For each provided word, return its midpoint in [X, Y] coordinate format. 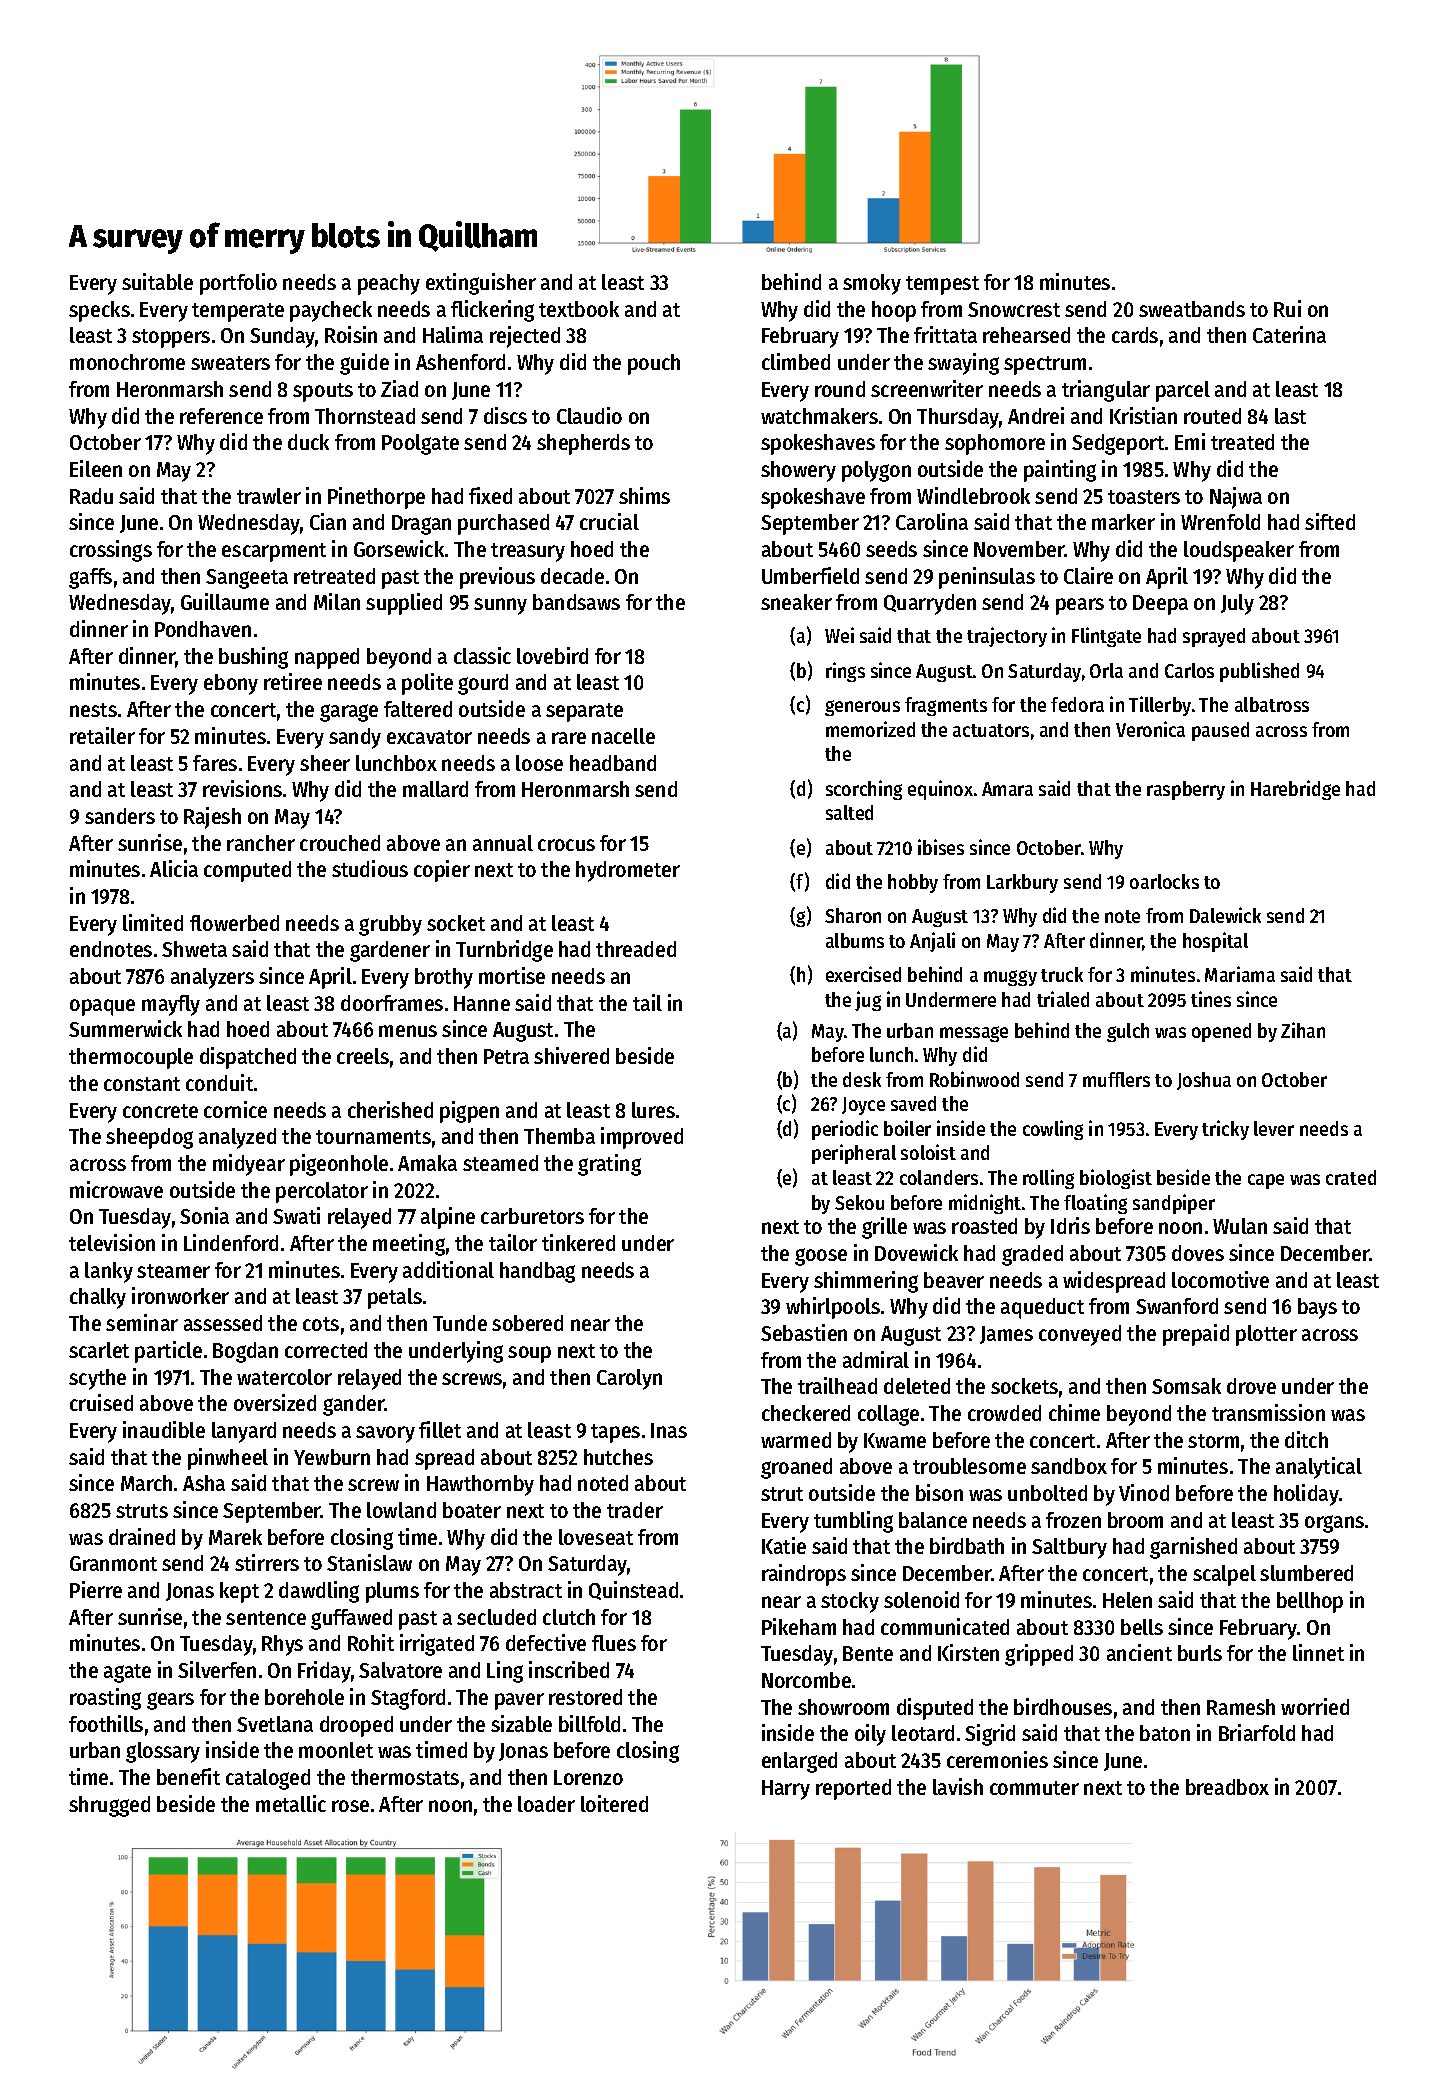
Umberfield [810, 575]
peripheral [854, 1154]
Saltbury [1069, 1548]
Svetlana [275, 1724]
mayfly [171, 1005]
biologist [1116, 1179]
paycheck [331, 311]
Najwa [1236, 498]
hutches [618, 1457]
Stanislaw [369, 1562]
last [1290, 416]
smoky [872, 284]
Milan [337, 601]
